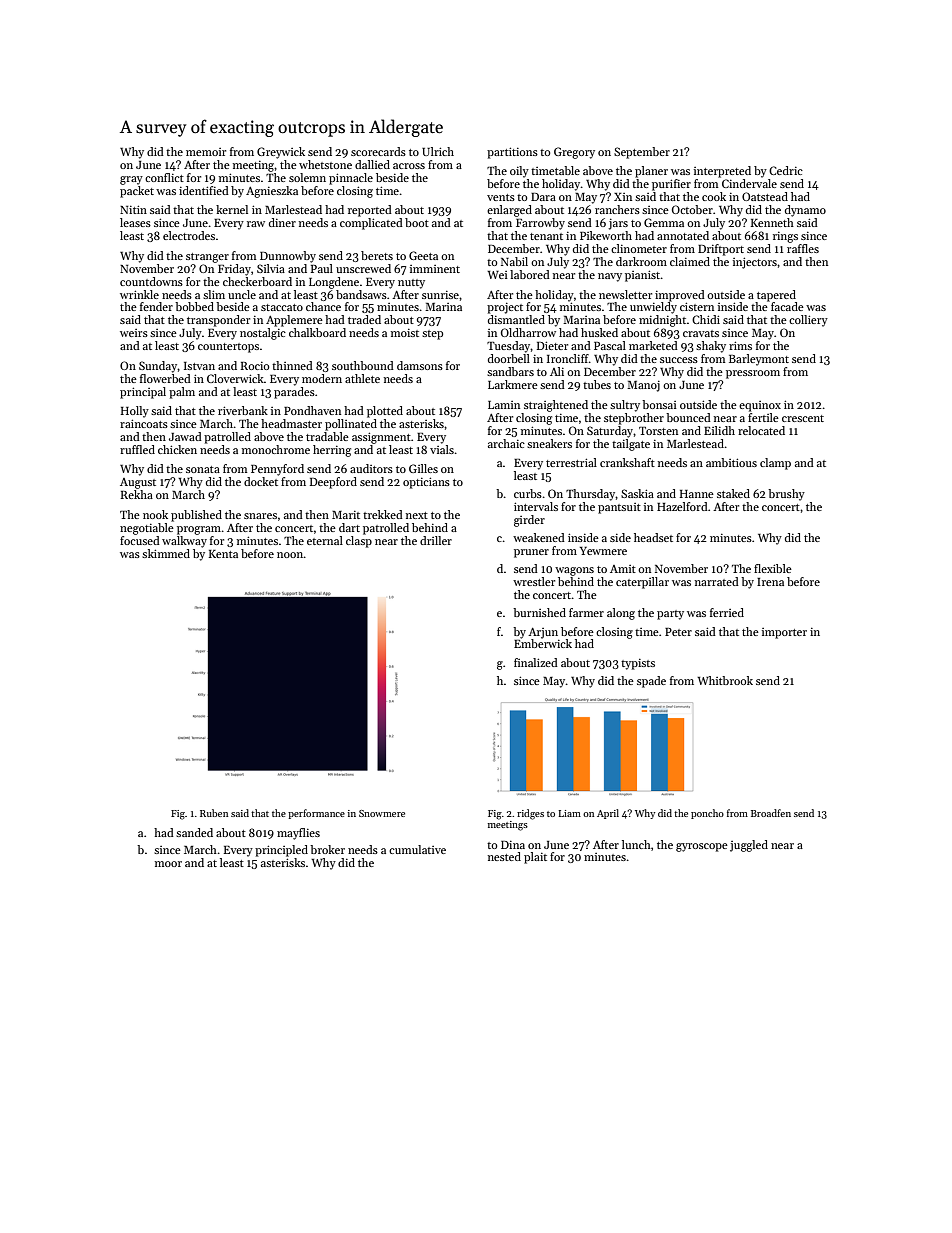 Image resolution: width=952 pixels, height=1233 pixels. Describe the element at coordinates (232, 209) in the screenshot. I see `kernel` at that location.
